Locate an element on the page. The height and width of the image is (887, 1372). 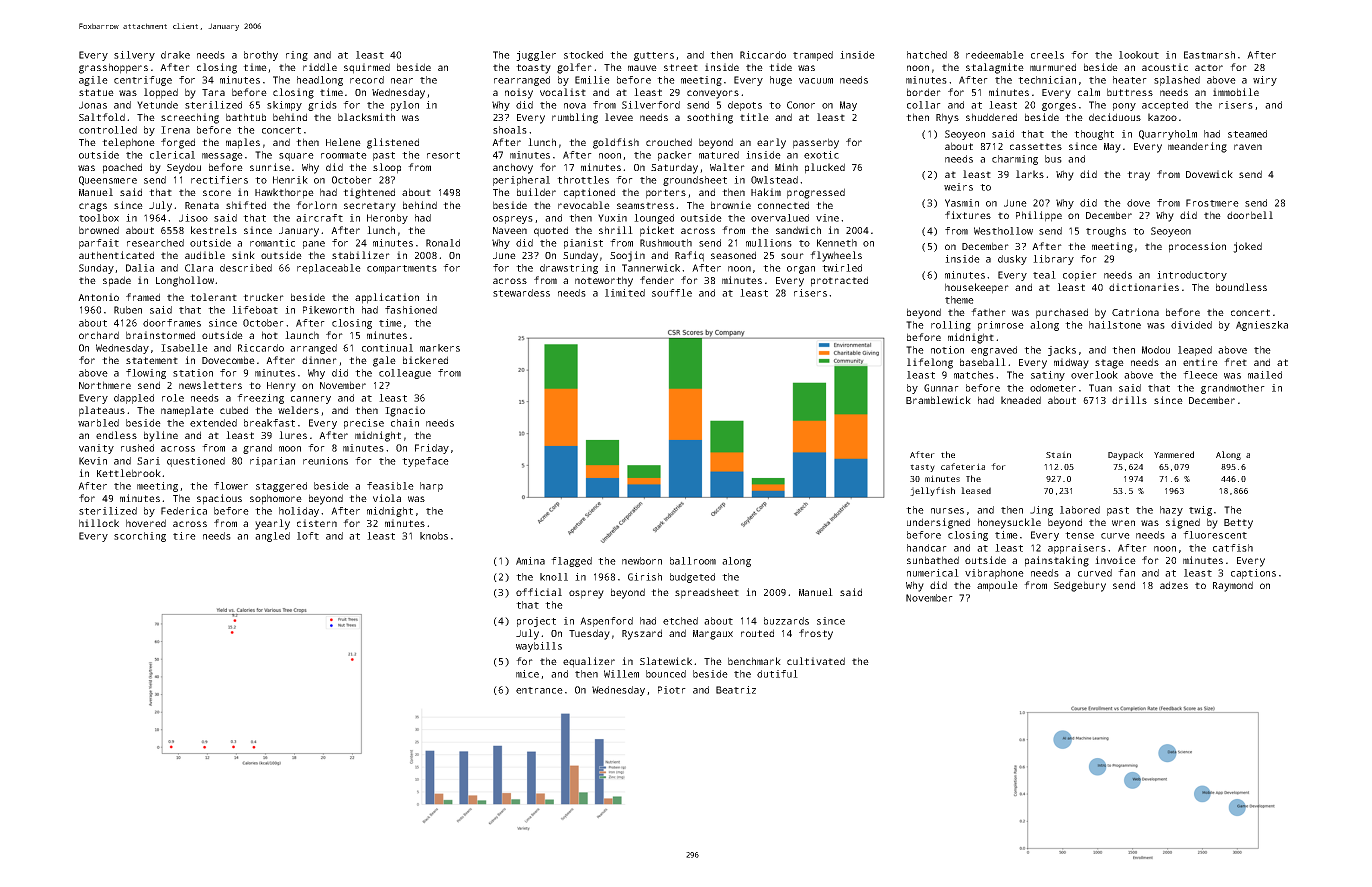
entrance is located at coordinates (539, 690).
